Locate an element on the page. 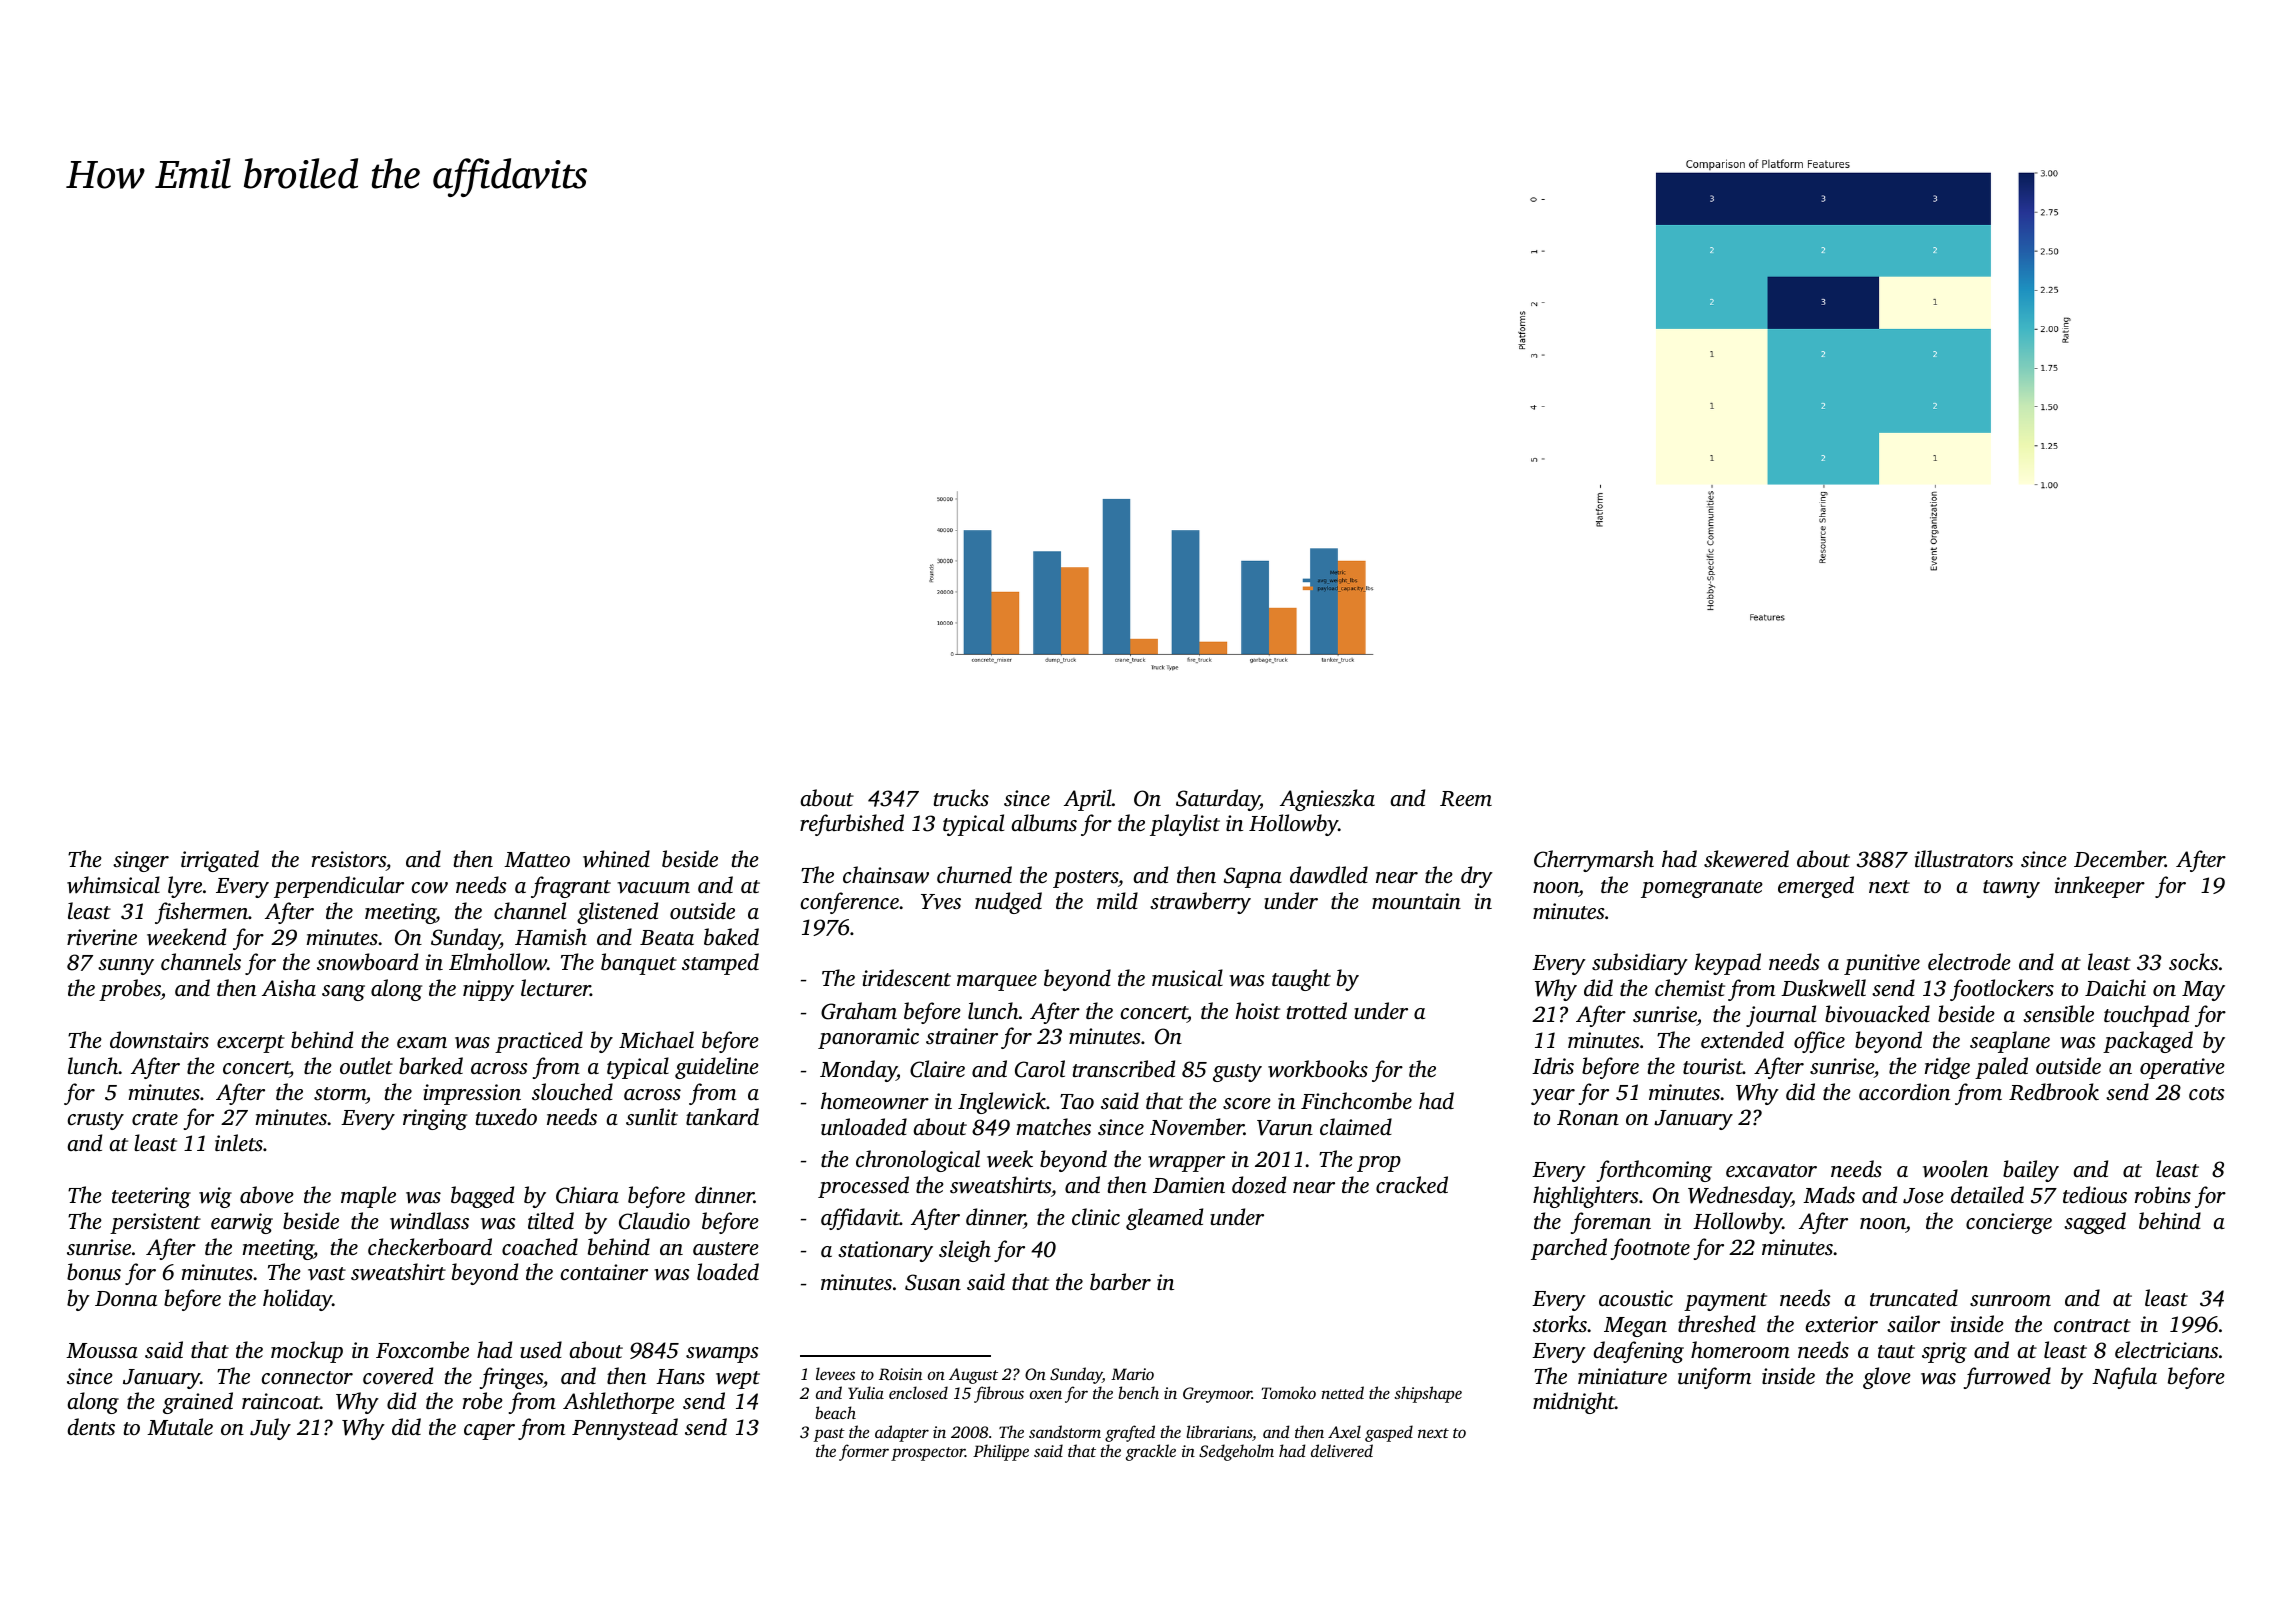 The image size is (2292, 1620). Agnieszka is located at coordinates (1327, 800).
